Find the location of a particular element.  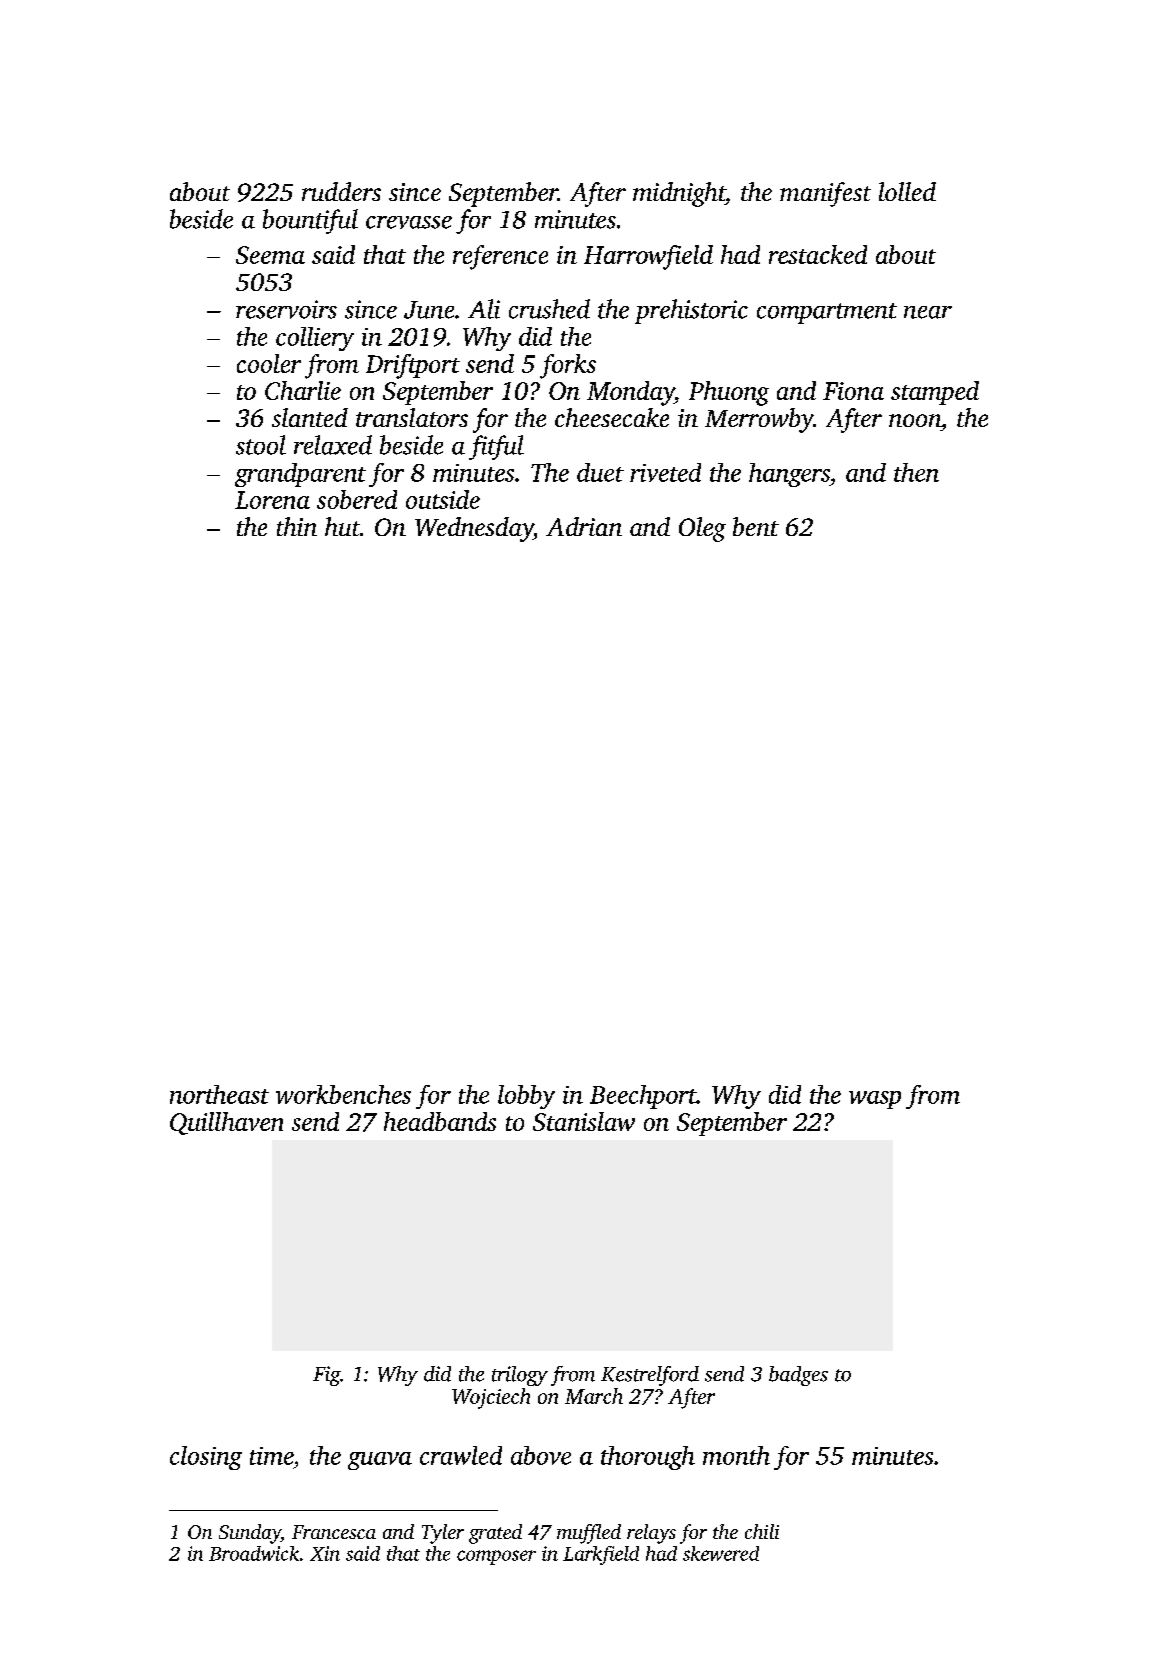

lolled is located at coordinates (907, 191).
